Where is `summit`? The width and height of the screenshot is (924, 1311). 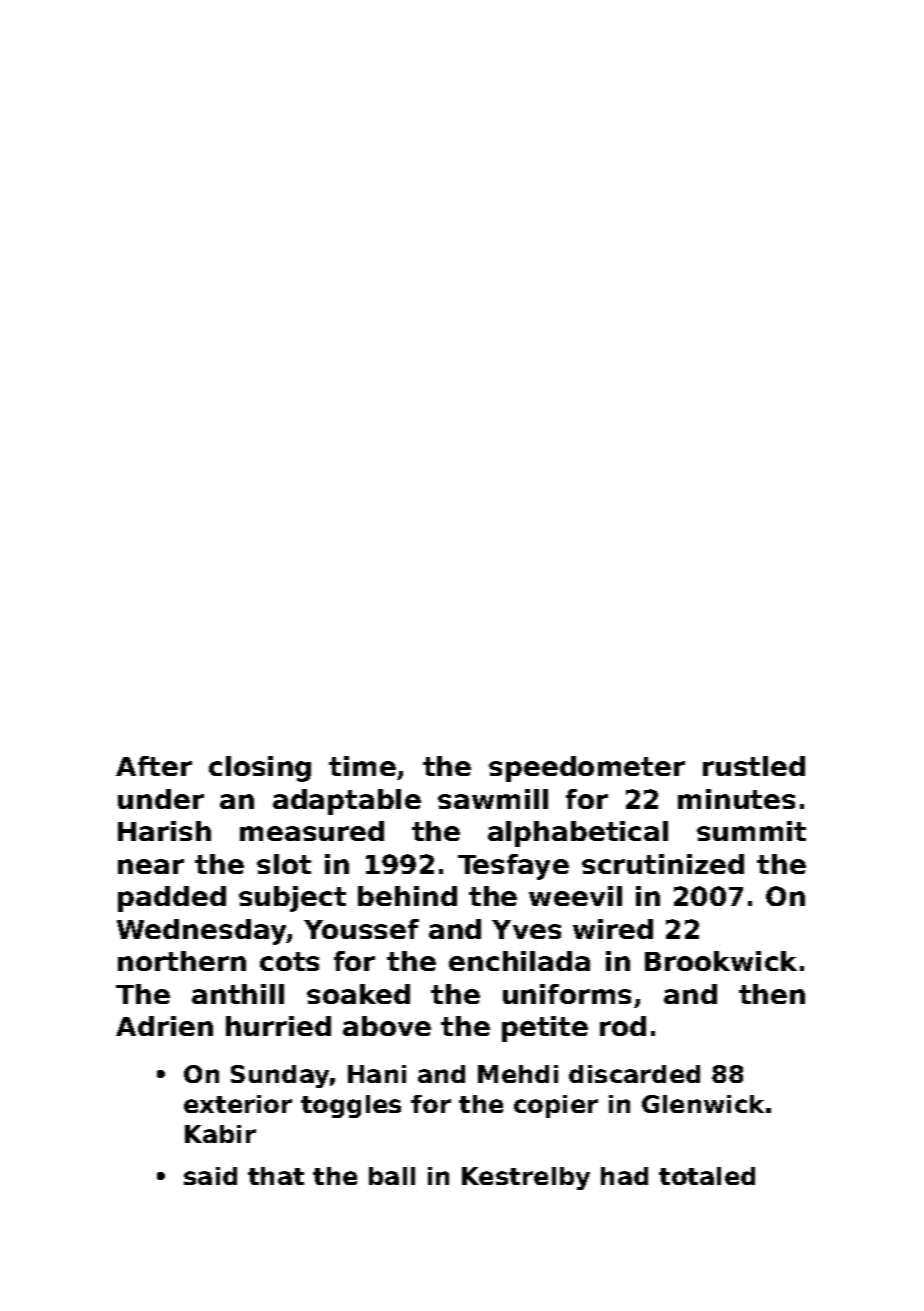
summit is located at coordinates (751, 831).
